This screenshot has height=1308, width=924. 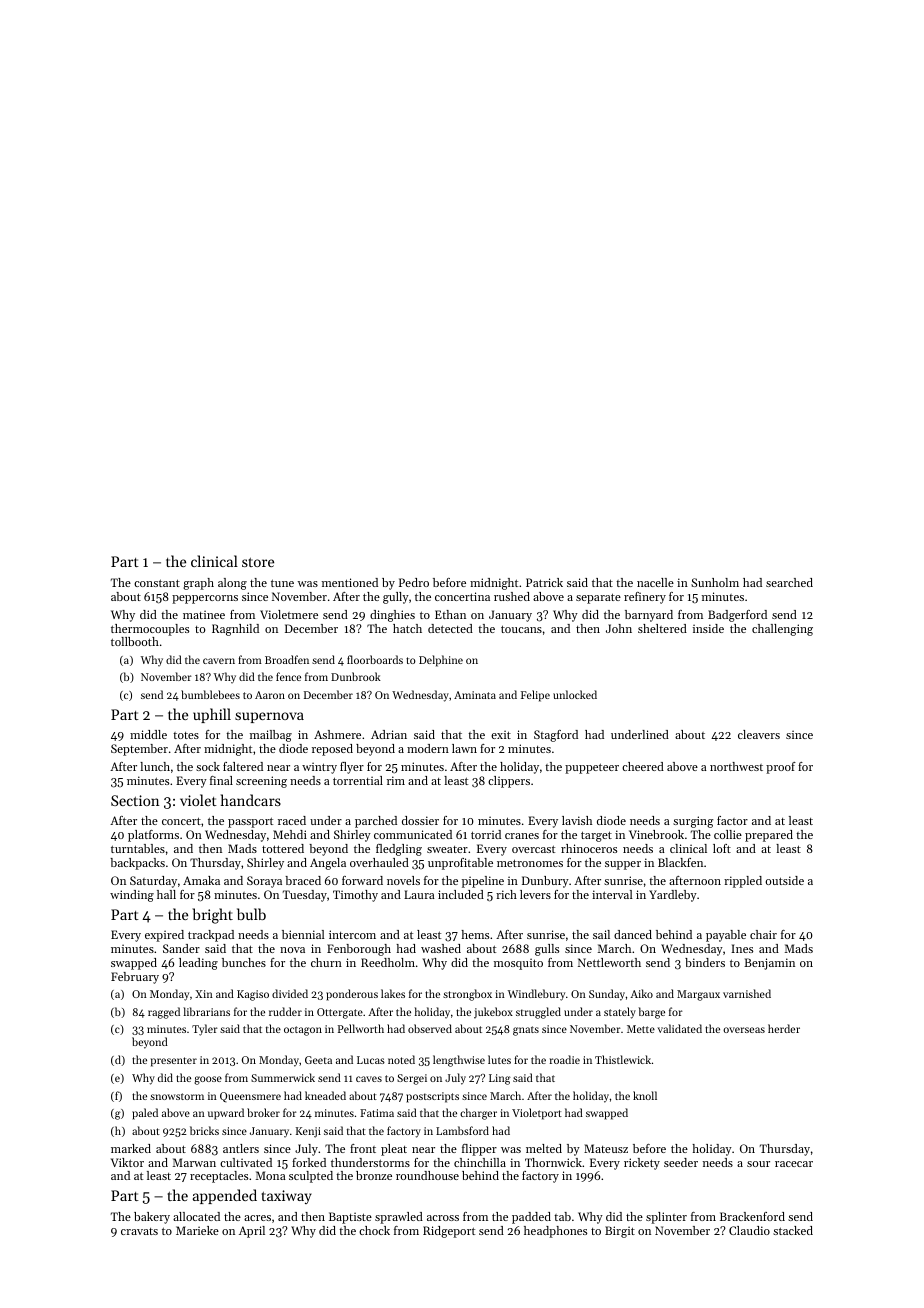 What do you see at coordinates (157, 583) in the screenshot?
I see `constant` at bounding box center [157, 583].
